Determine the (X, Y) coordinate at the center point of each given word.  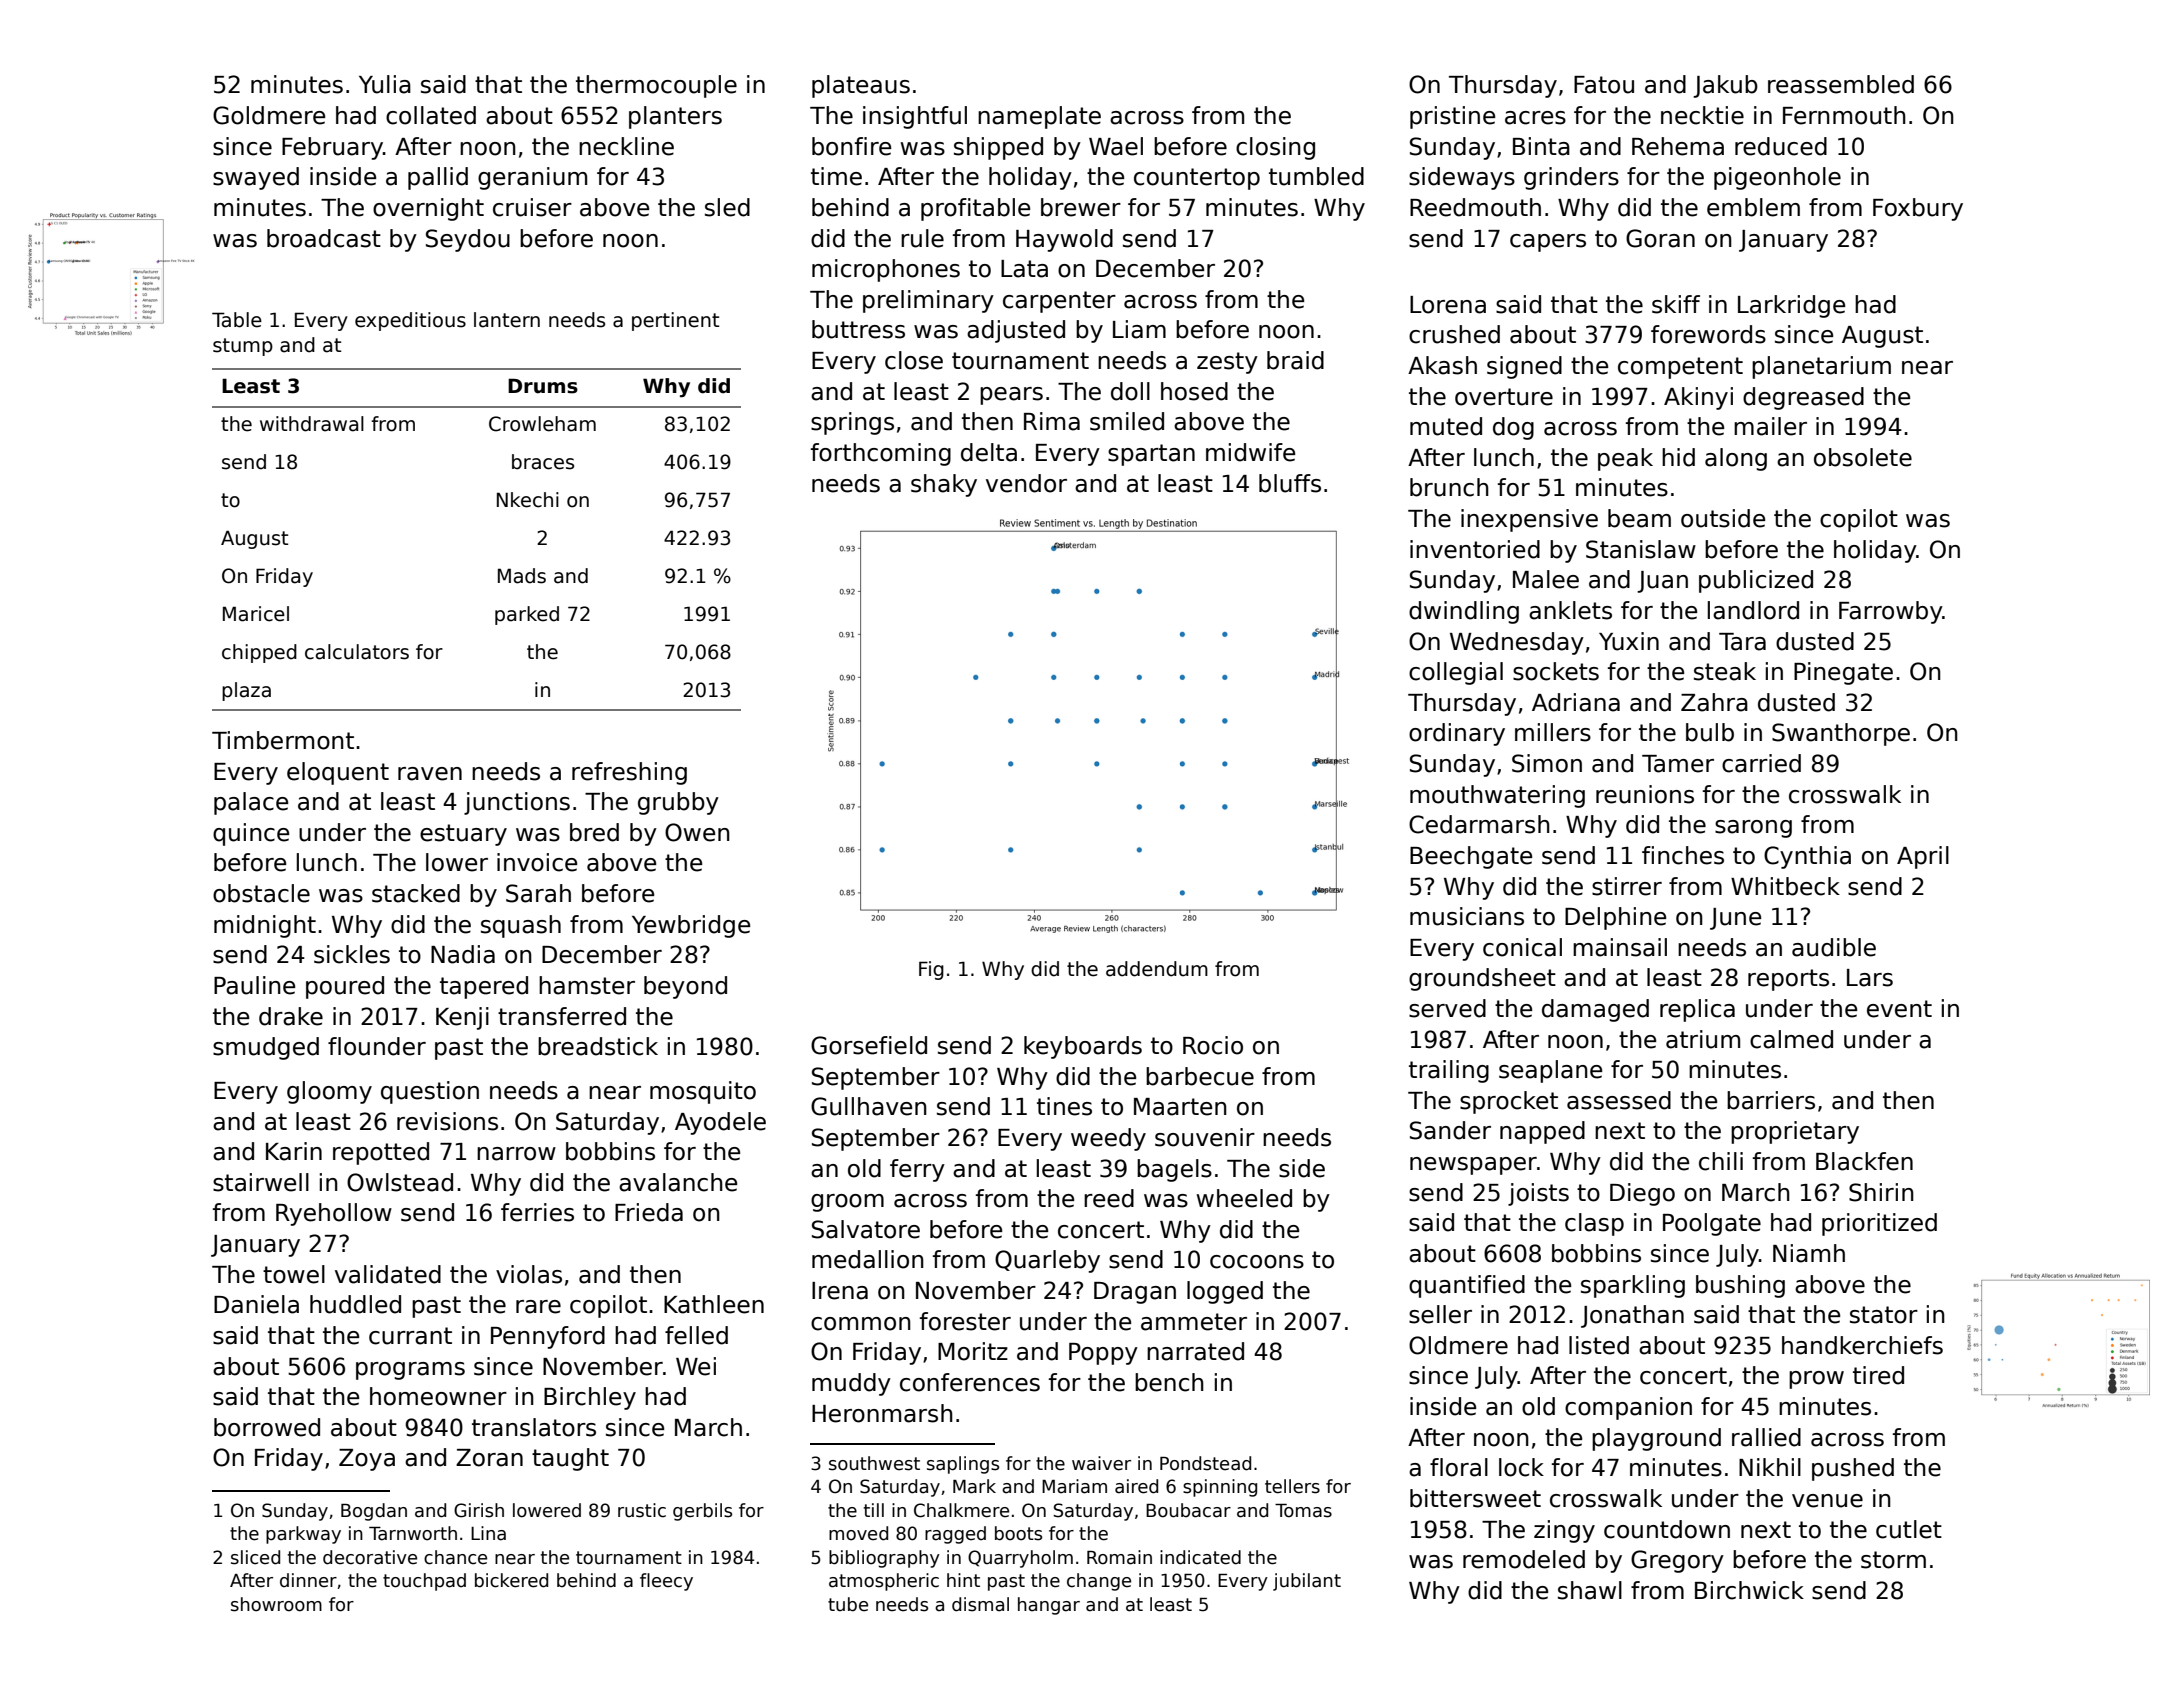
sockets (1556, 671)
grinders (1571, 178)
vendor (1026, 483)
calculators (357, 652)
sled (727, 207)
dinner (308, 1580)
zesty (1227, 363)
